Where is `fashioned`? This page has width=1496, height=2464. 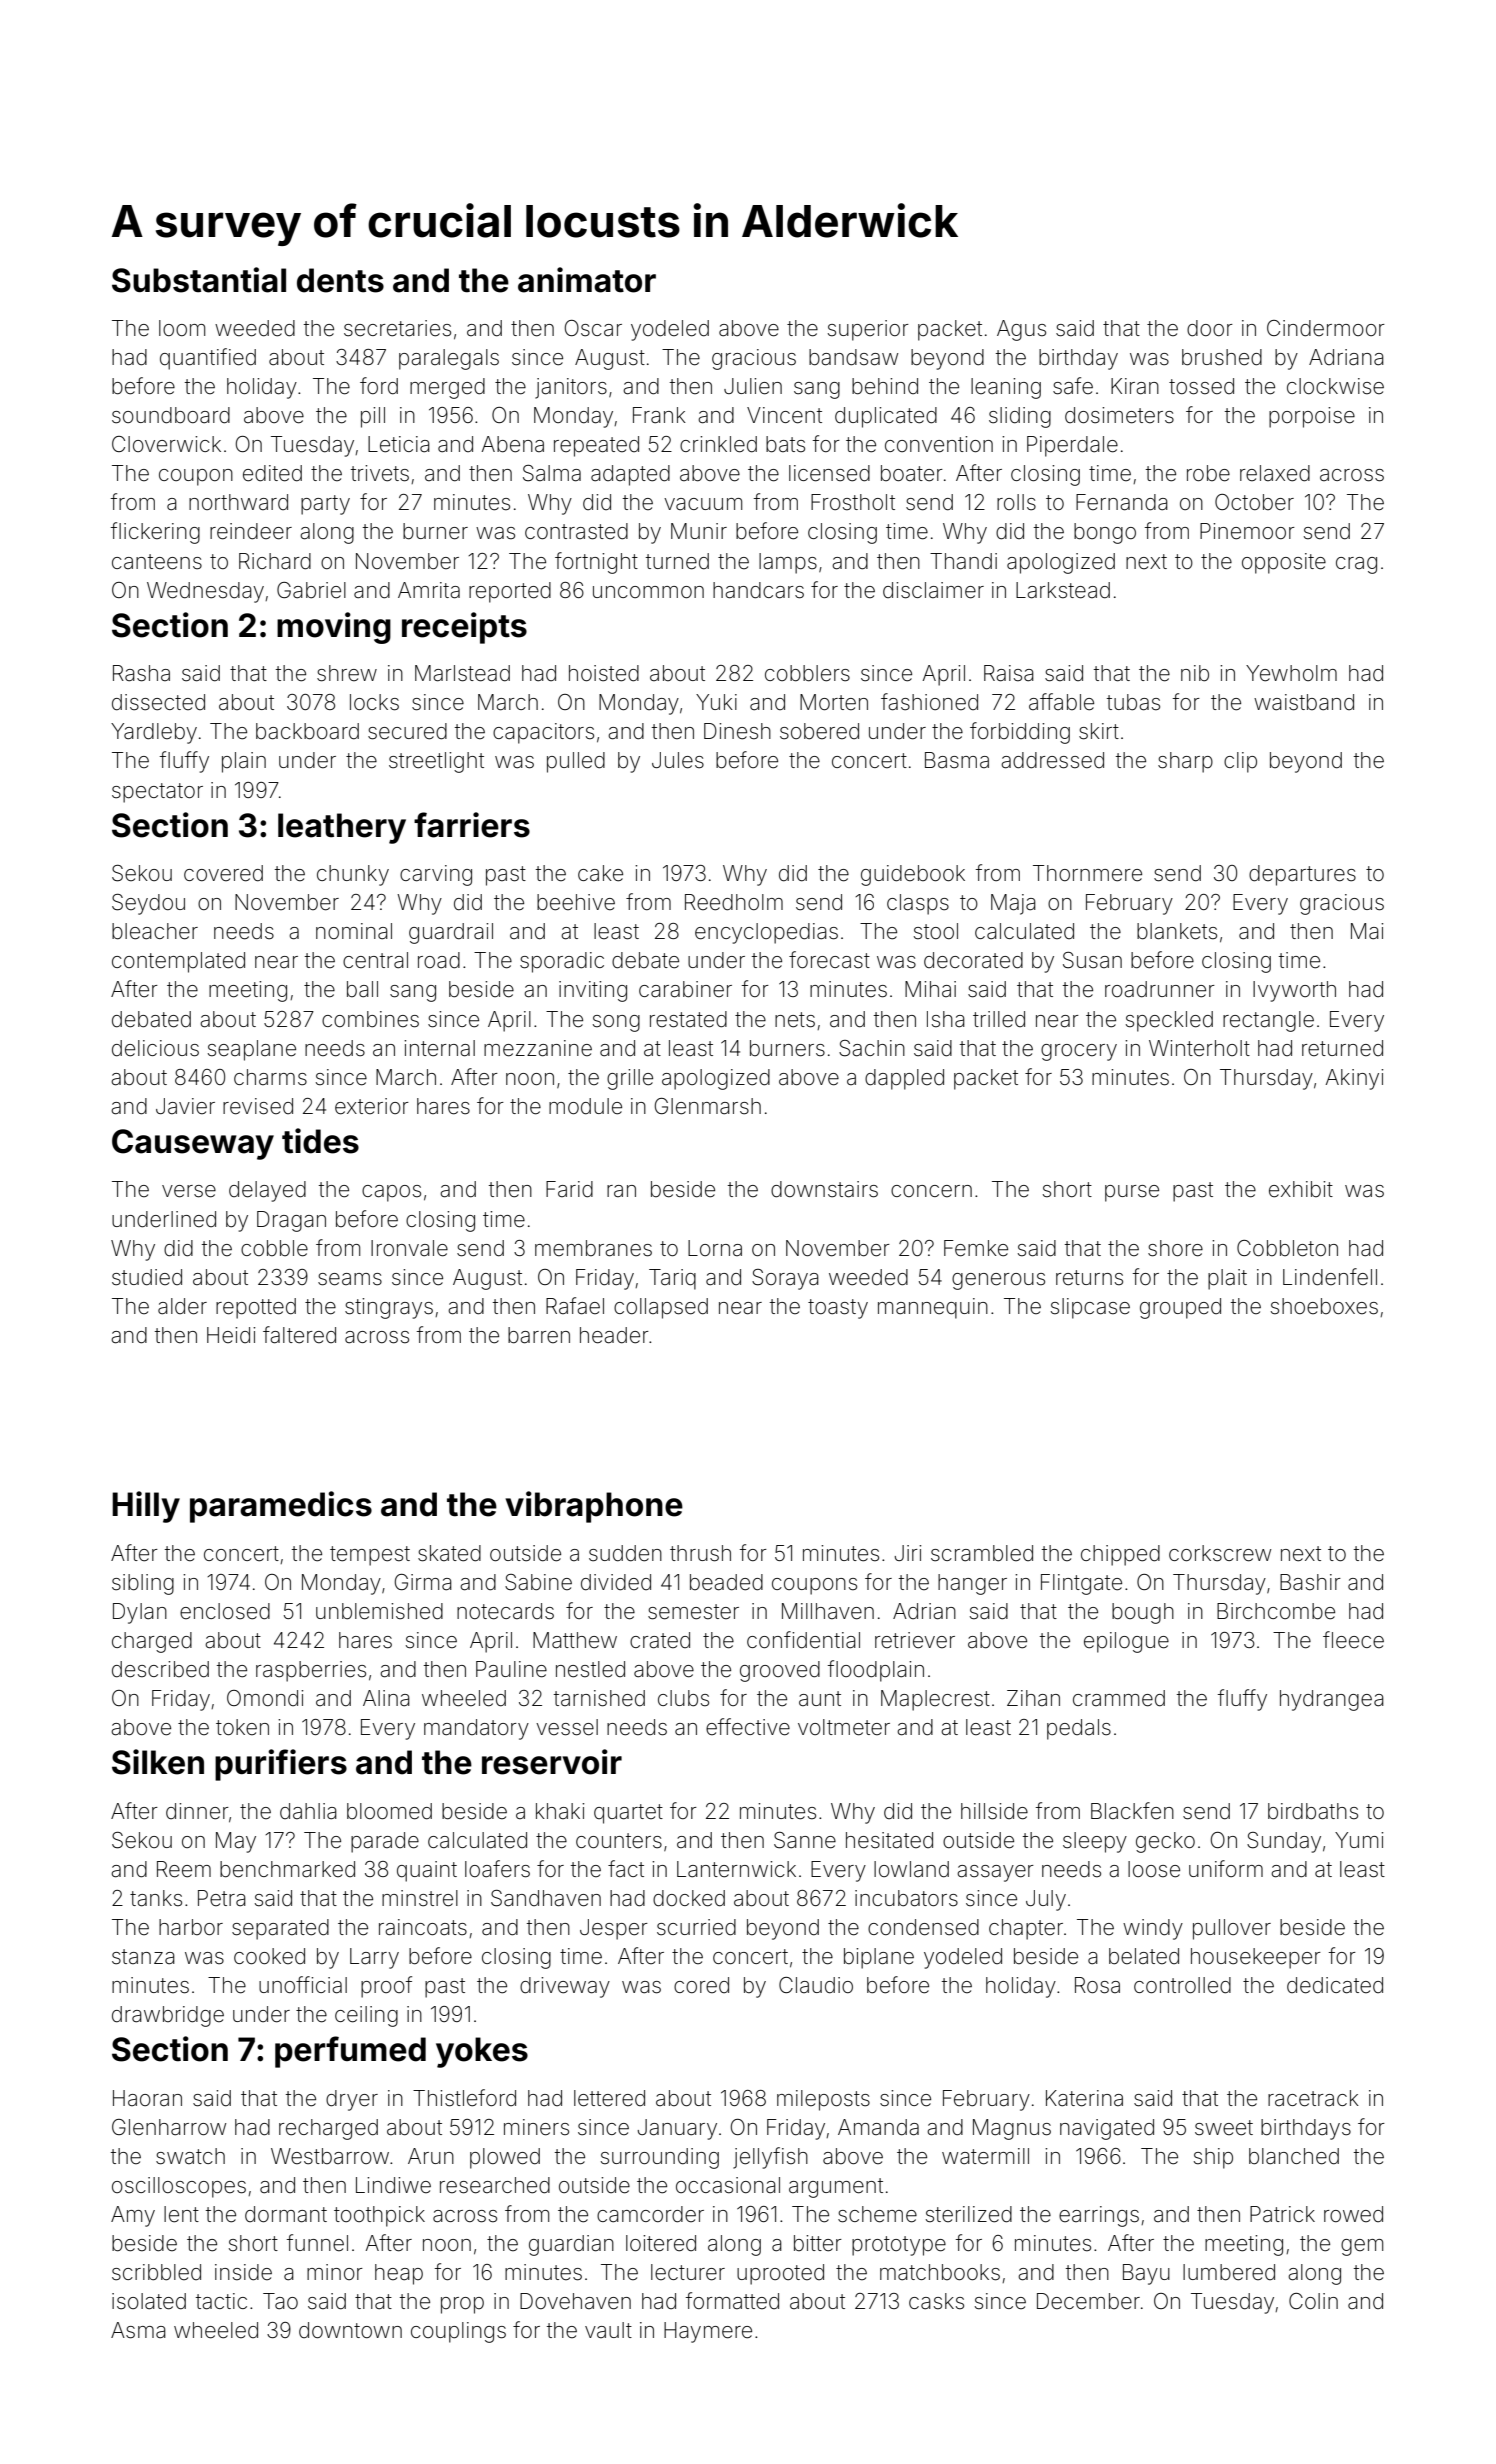
fashioned is located at coordinates (929, 702).
